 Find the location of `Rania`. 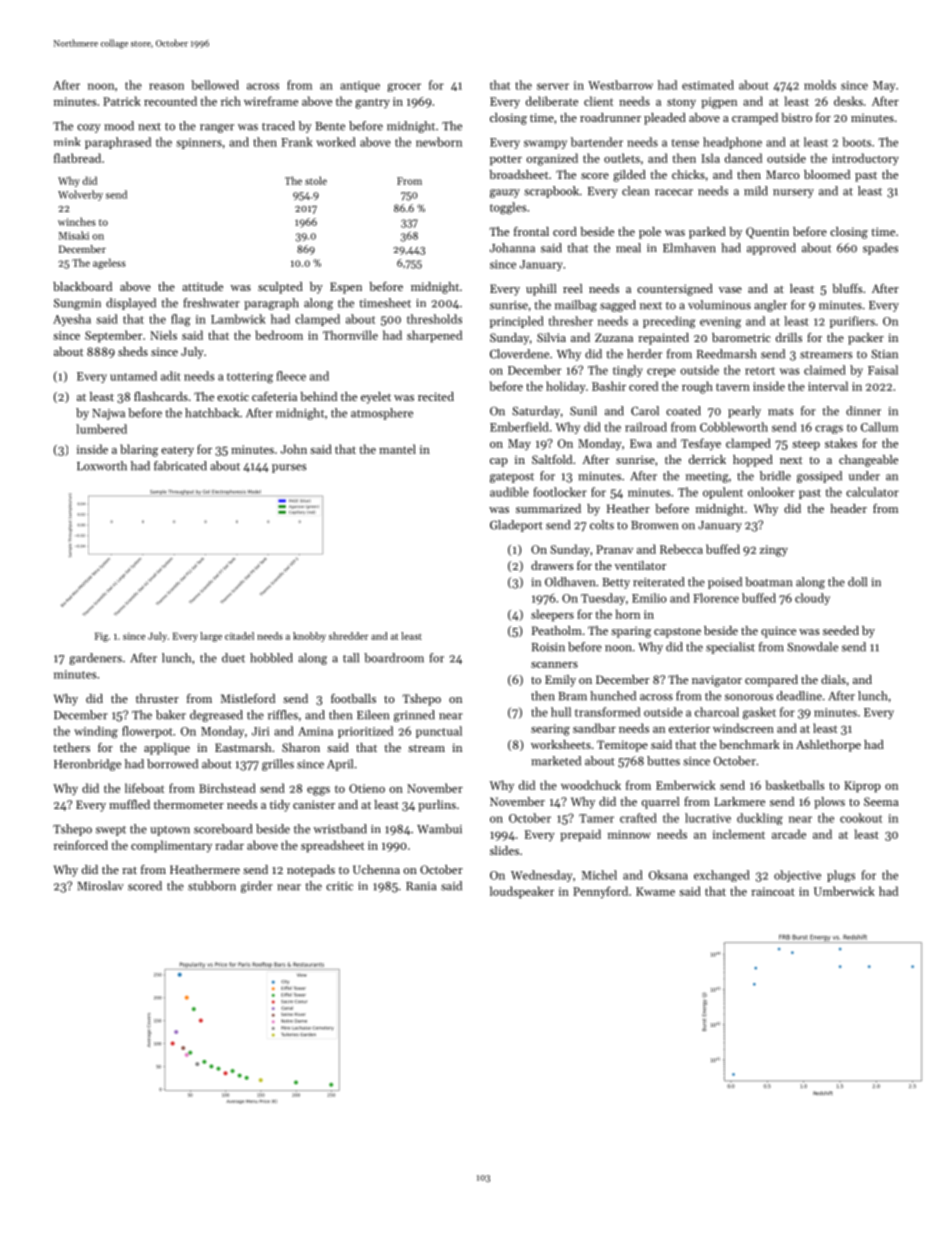

Rania is located at coordinates (421, 886).
